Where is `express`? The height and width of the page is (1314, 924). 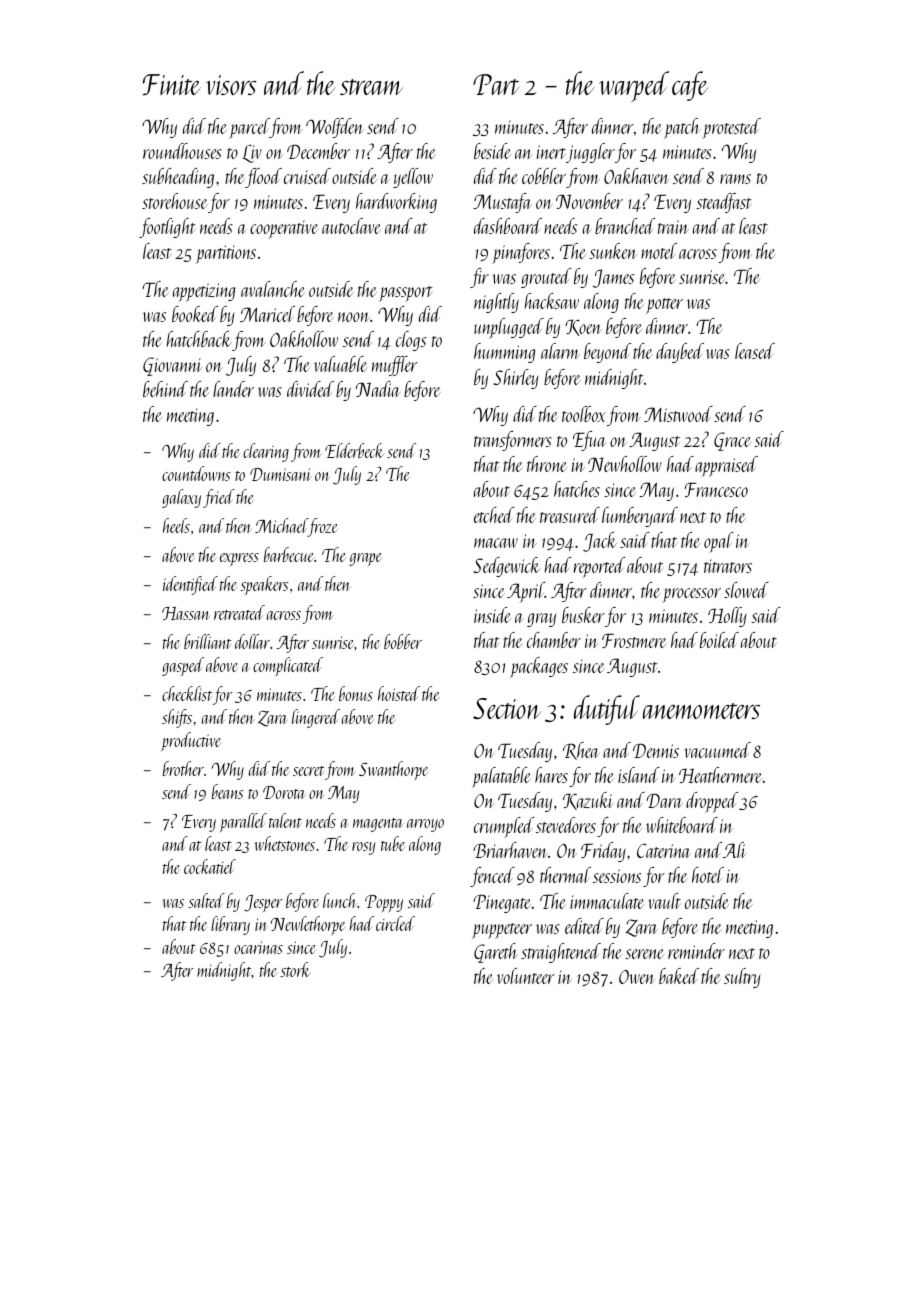 express is located at coordinates (239, 559).
